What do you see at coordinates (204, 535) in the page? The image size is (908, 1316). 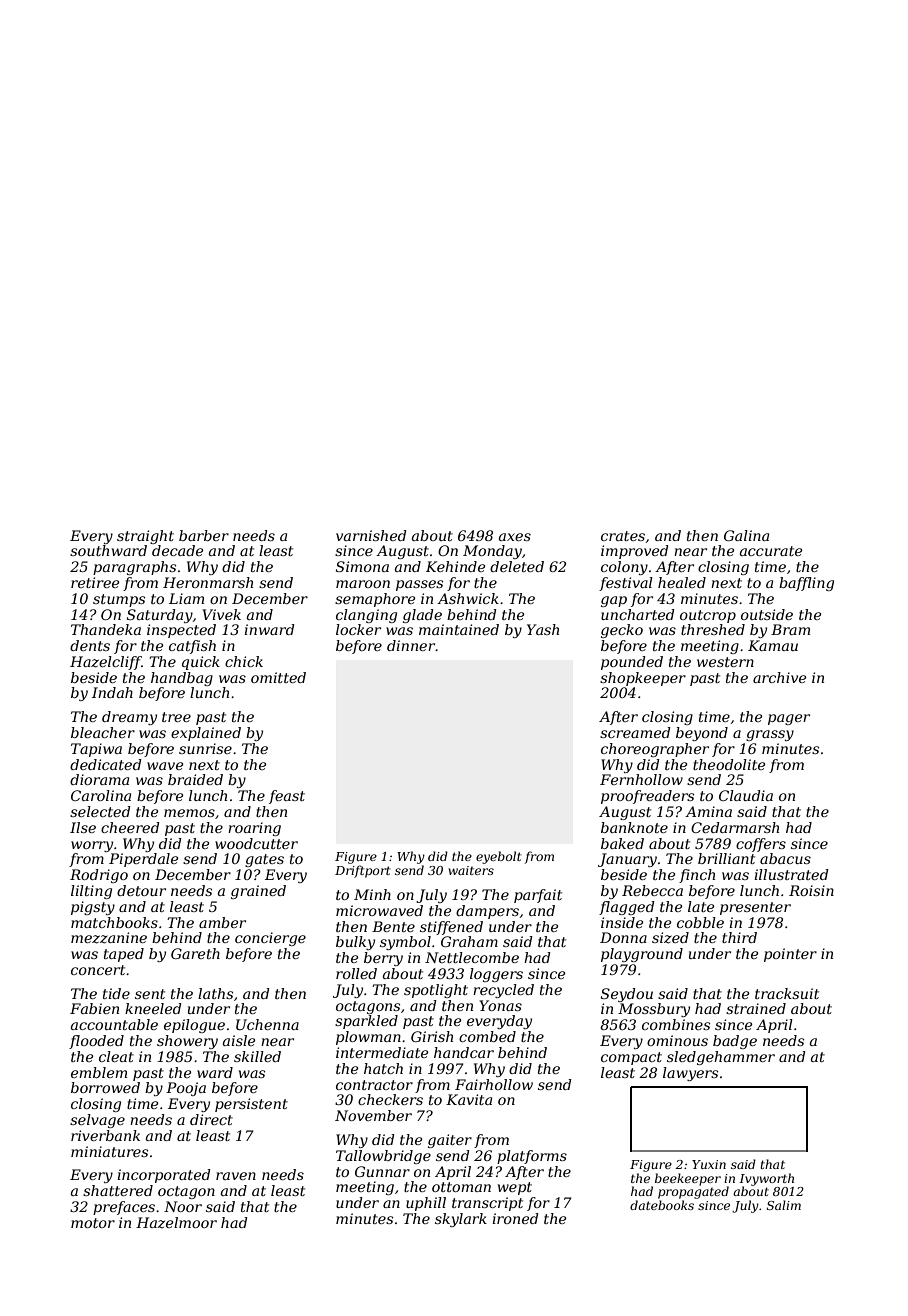 I see `barber` at bounding box center [204, 535].
